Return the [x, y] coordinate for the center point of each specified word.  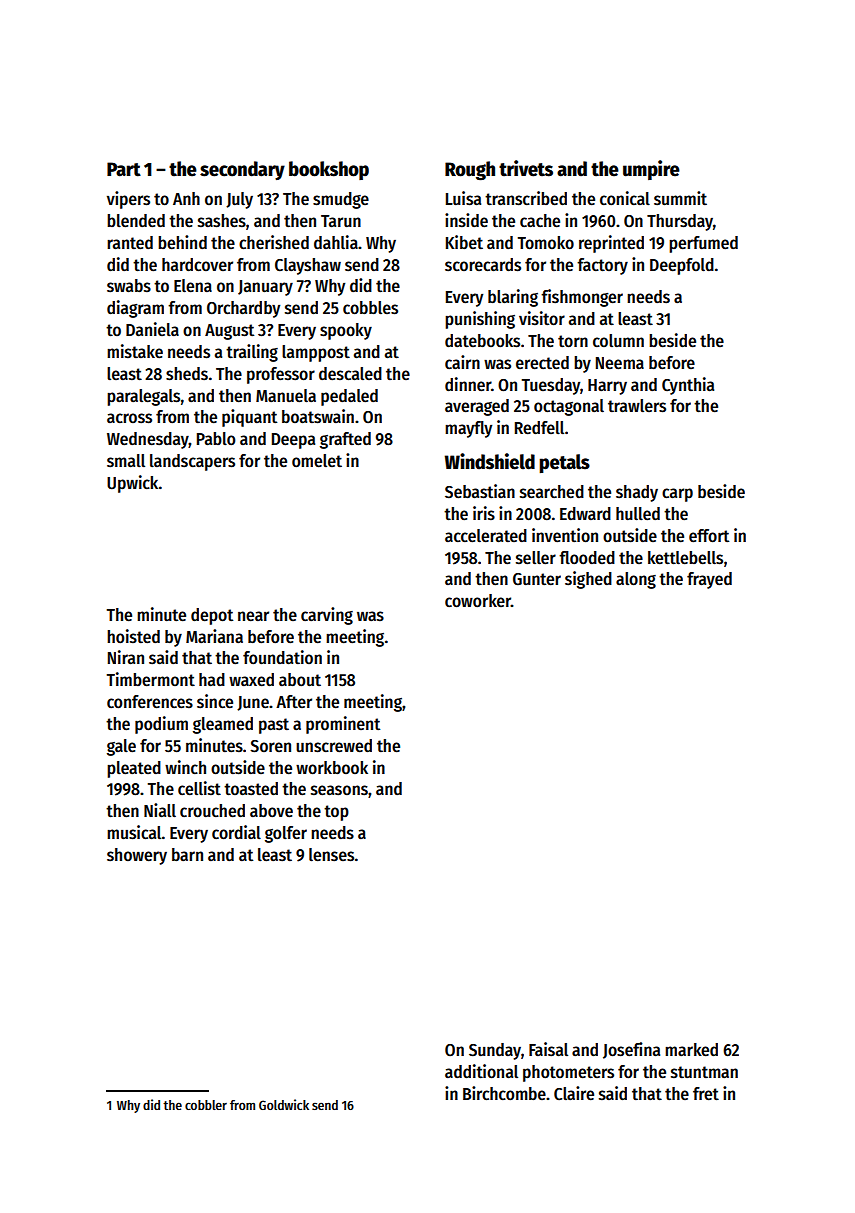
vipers [128, 200]
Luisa [463, 198]
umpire [651, 170]
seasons [339, 790]
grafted [345, 440]
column [618, 340]
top [336, 813]
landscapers [192, 462]
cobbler [206, 1105]
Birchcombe [504, 1093]
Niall [160, 810]
